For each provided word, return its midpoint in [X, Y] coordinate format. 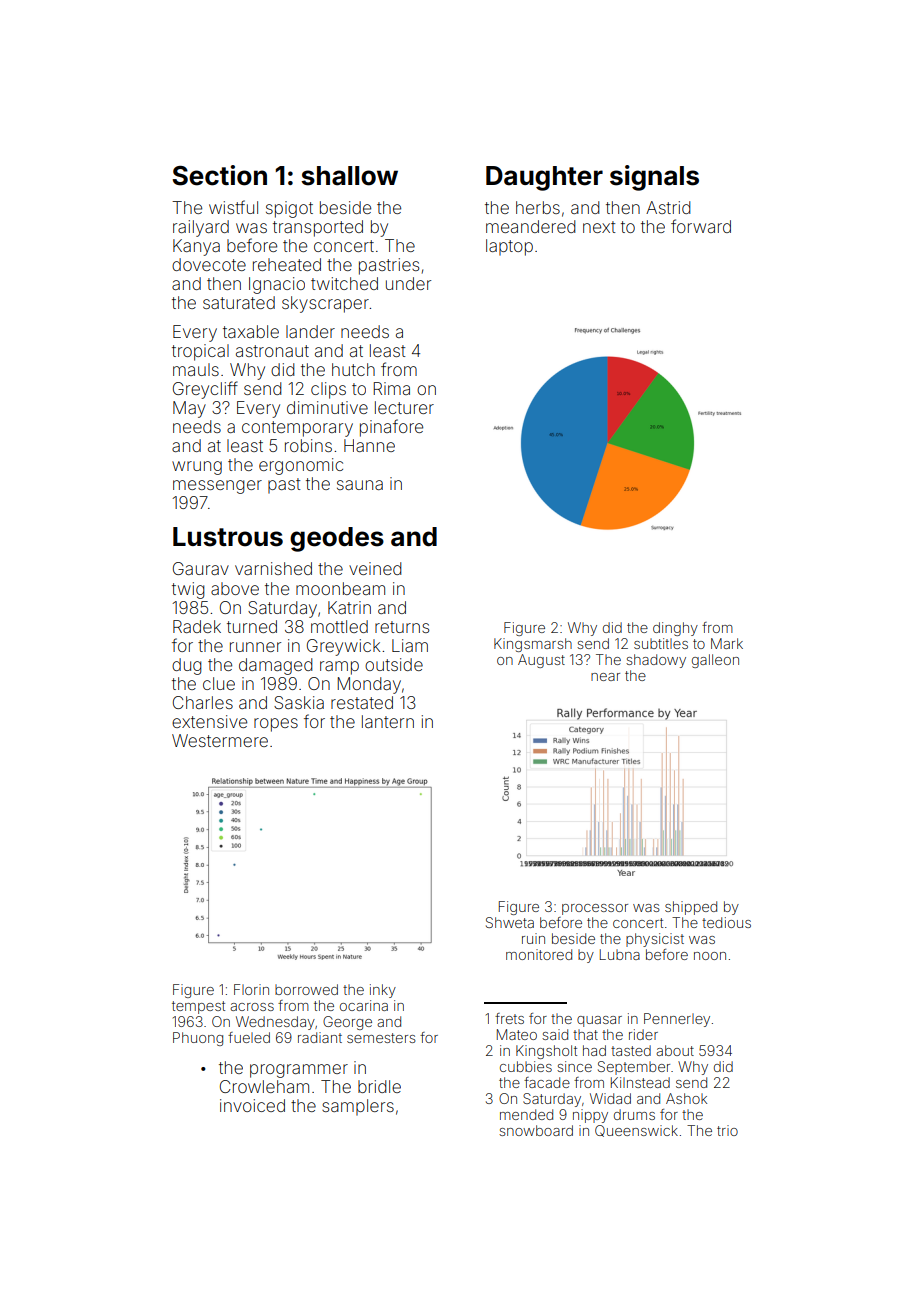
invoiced [252, 1105]
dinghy [675, 629]
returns [402, 627]
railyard [201, 228]
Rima [392, 388]
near [605, 677]
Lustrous [228, 537]
